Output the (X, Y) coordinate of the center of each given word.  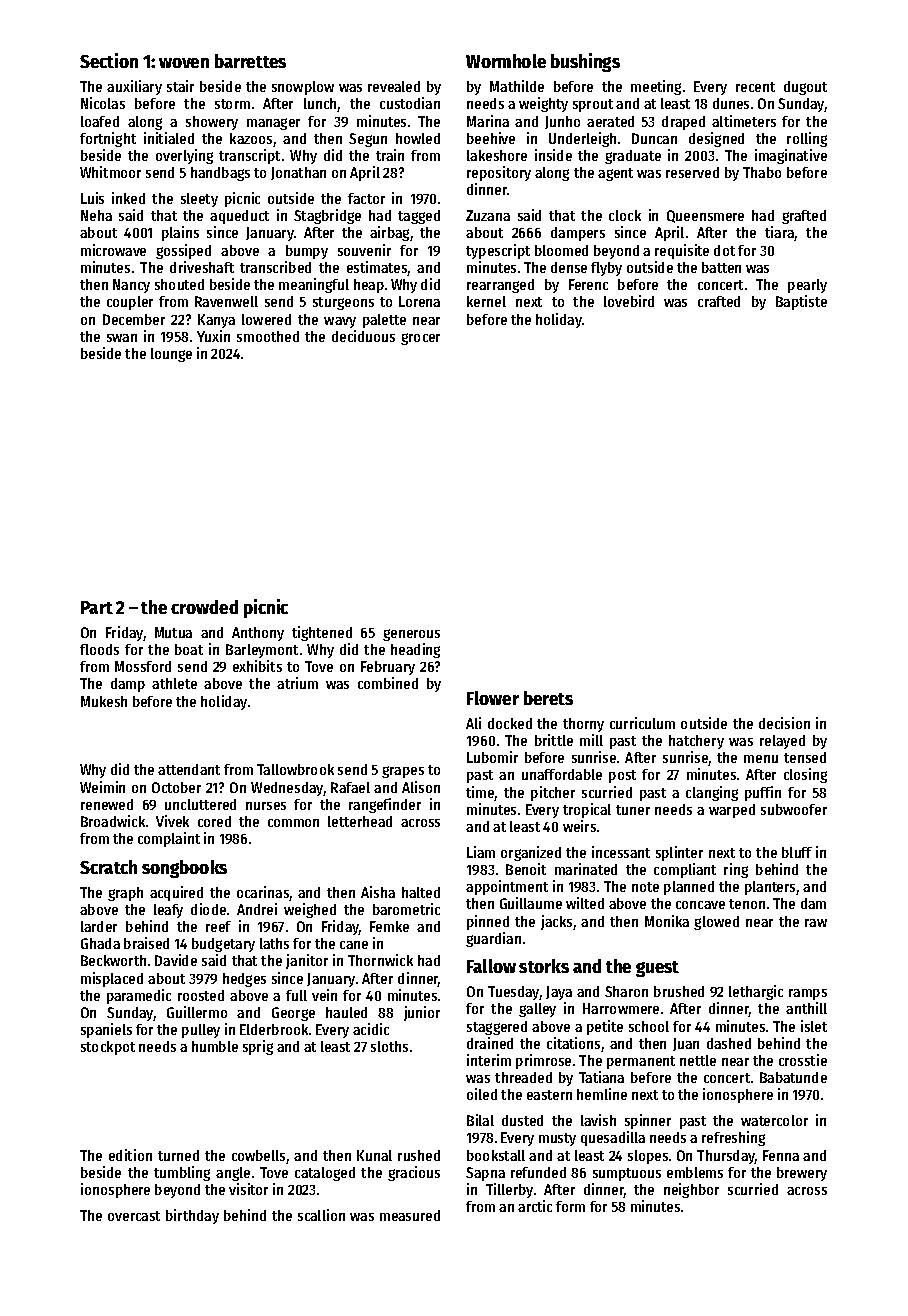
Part (97, 607)
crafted (719, 301)
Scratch (108, 867)
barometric (406, 909)
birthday (192, 1216)
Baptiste (801, 302)
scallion (321, 1215)
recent (755, 87)
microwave (113, 250)
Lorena (419, 301)
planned (689, 888)
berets (548, 698)
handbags (220, 174)
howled (418, 138)
